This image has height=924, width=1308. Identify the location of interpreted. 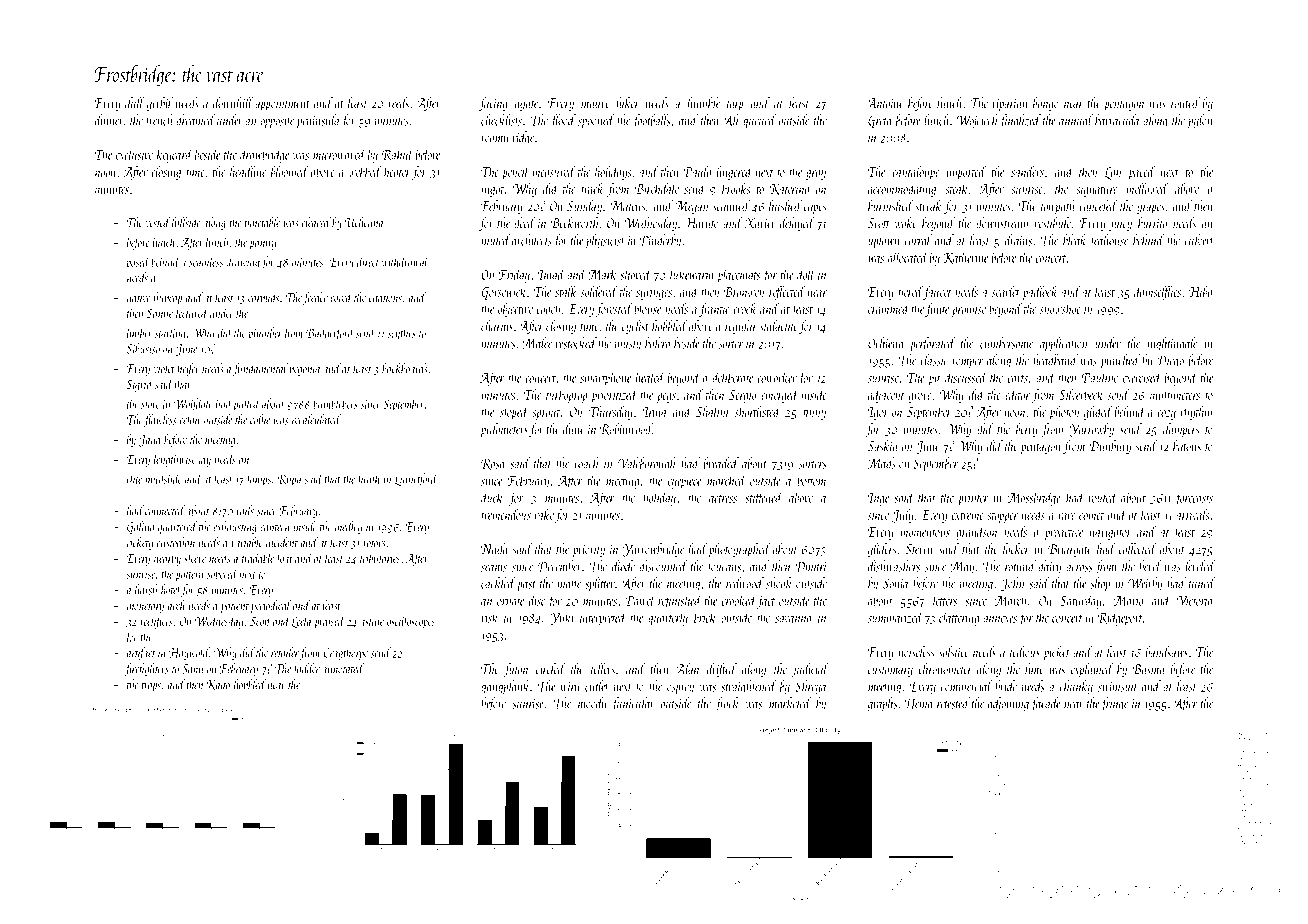
(603, 618).
